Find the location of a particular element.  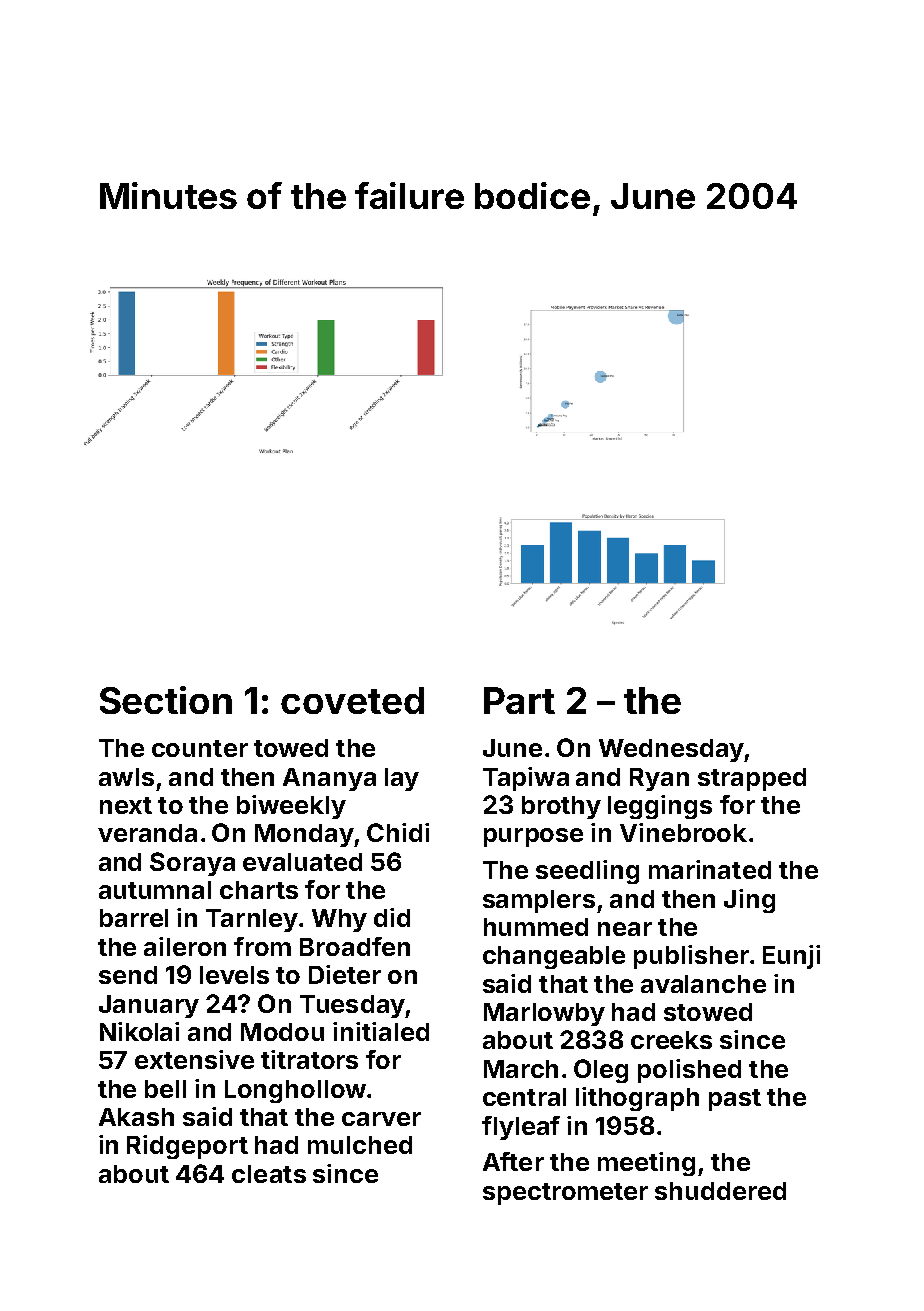

strapped is located at coordinates (752, 779).
